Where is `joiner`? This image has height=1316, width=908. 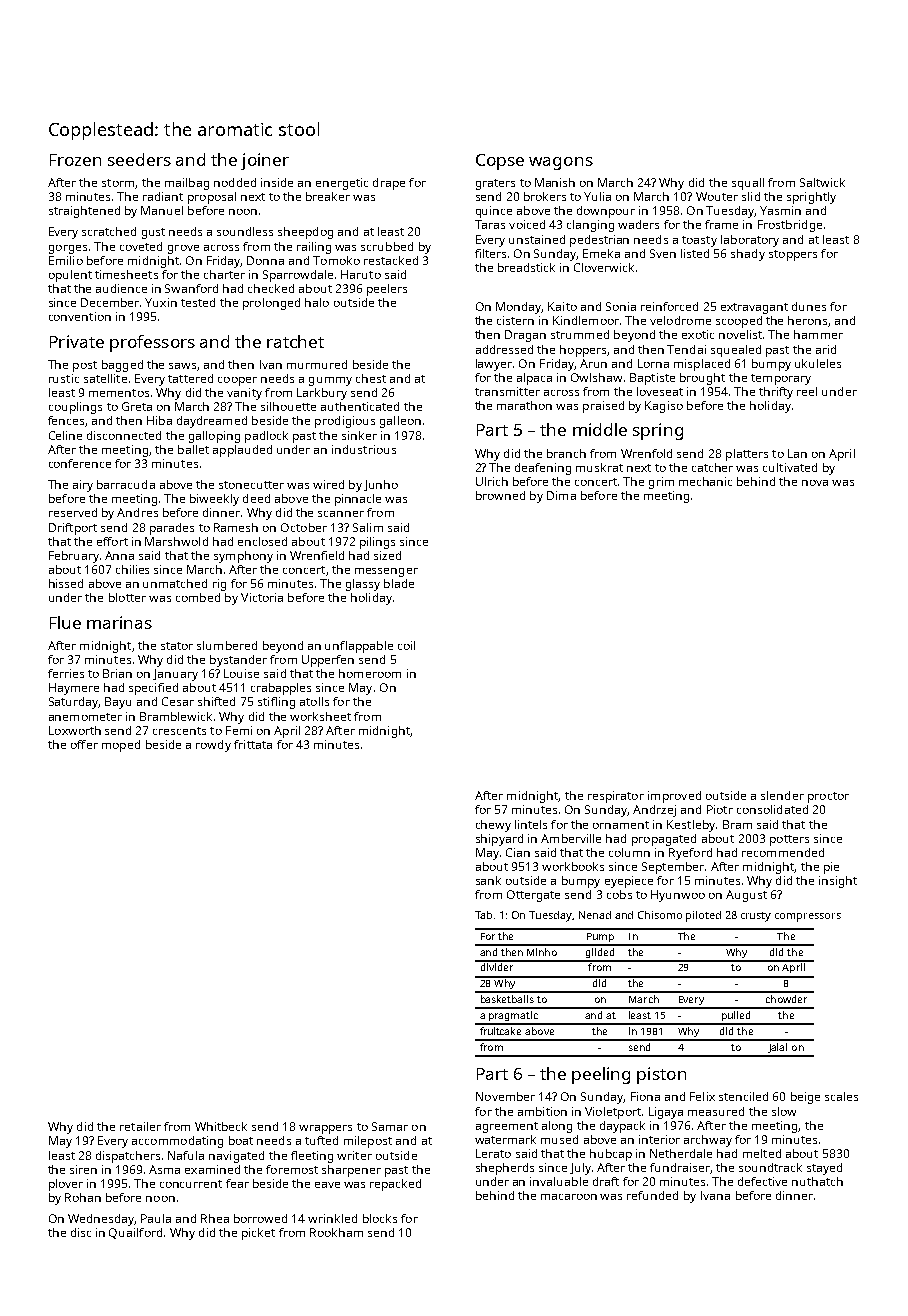
joiner is located at coordinates (265, 161).
